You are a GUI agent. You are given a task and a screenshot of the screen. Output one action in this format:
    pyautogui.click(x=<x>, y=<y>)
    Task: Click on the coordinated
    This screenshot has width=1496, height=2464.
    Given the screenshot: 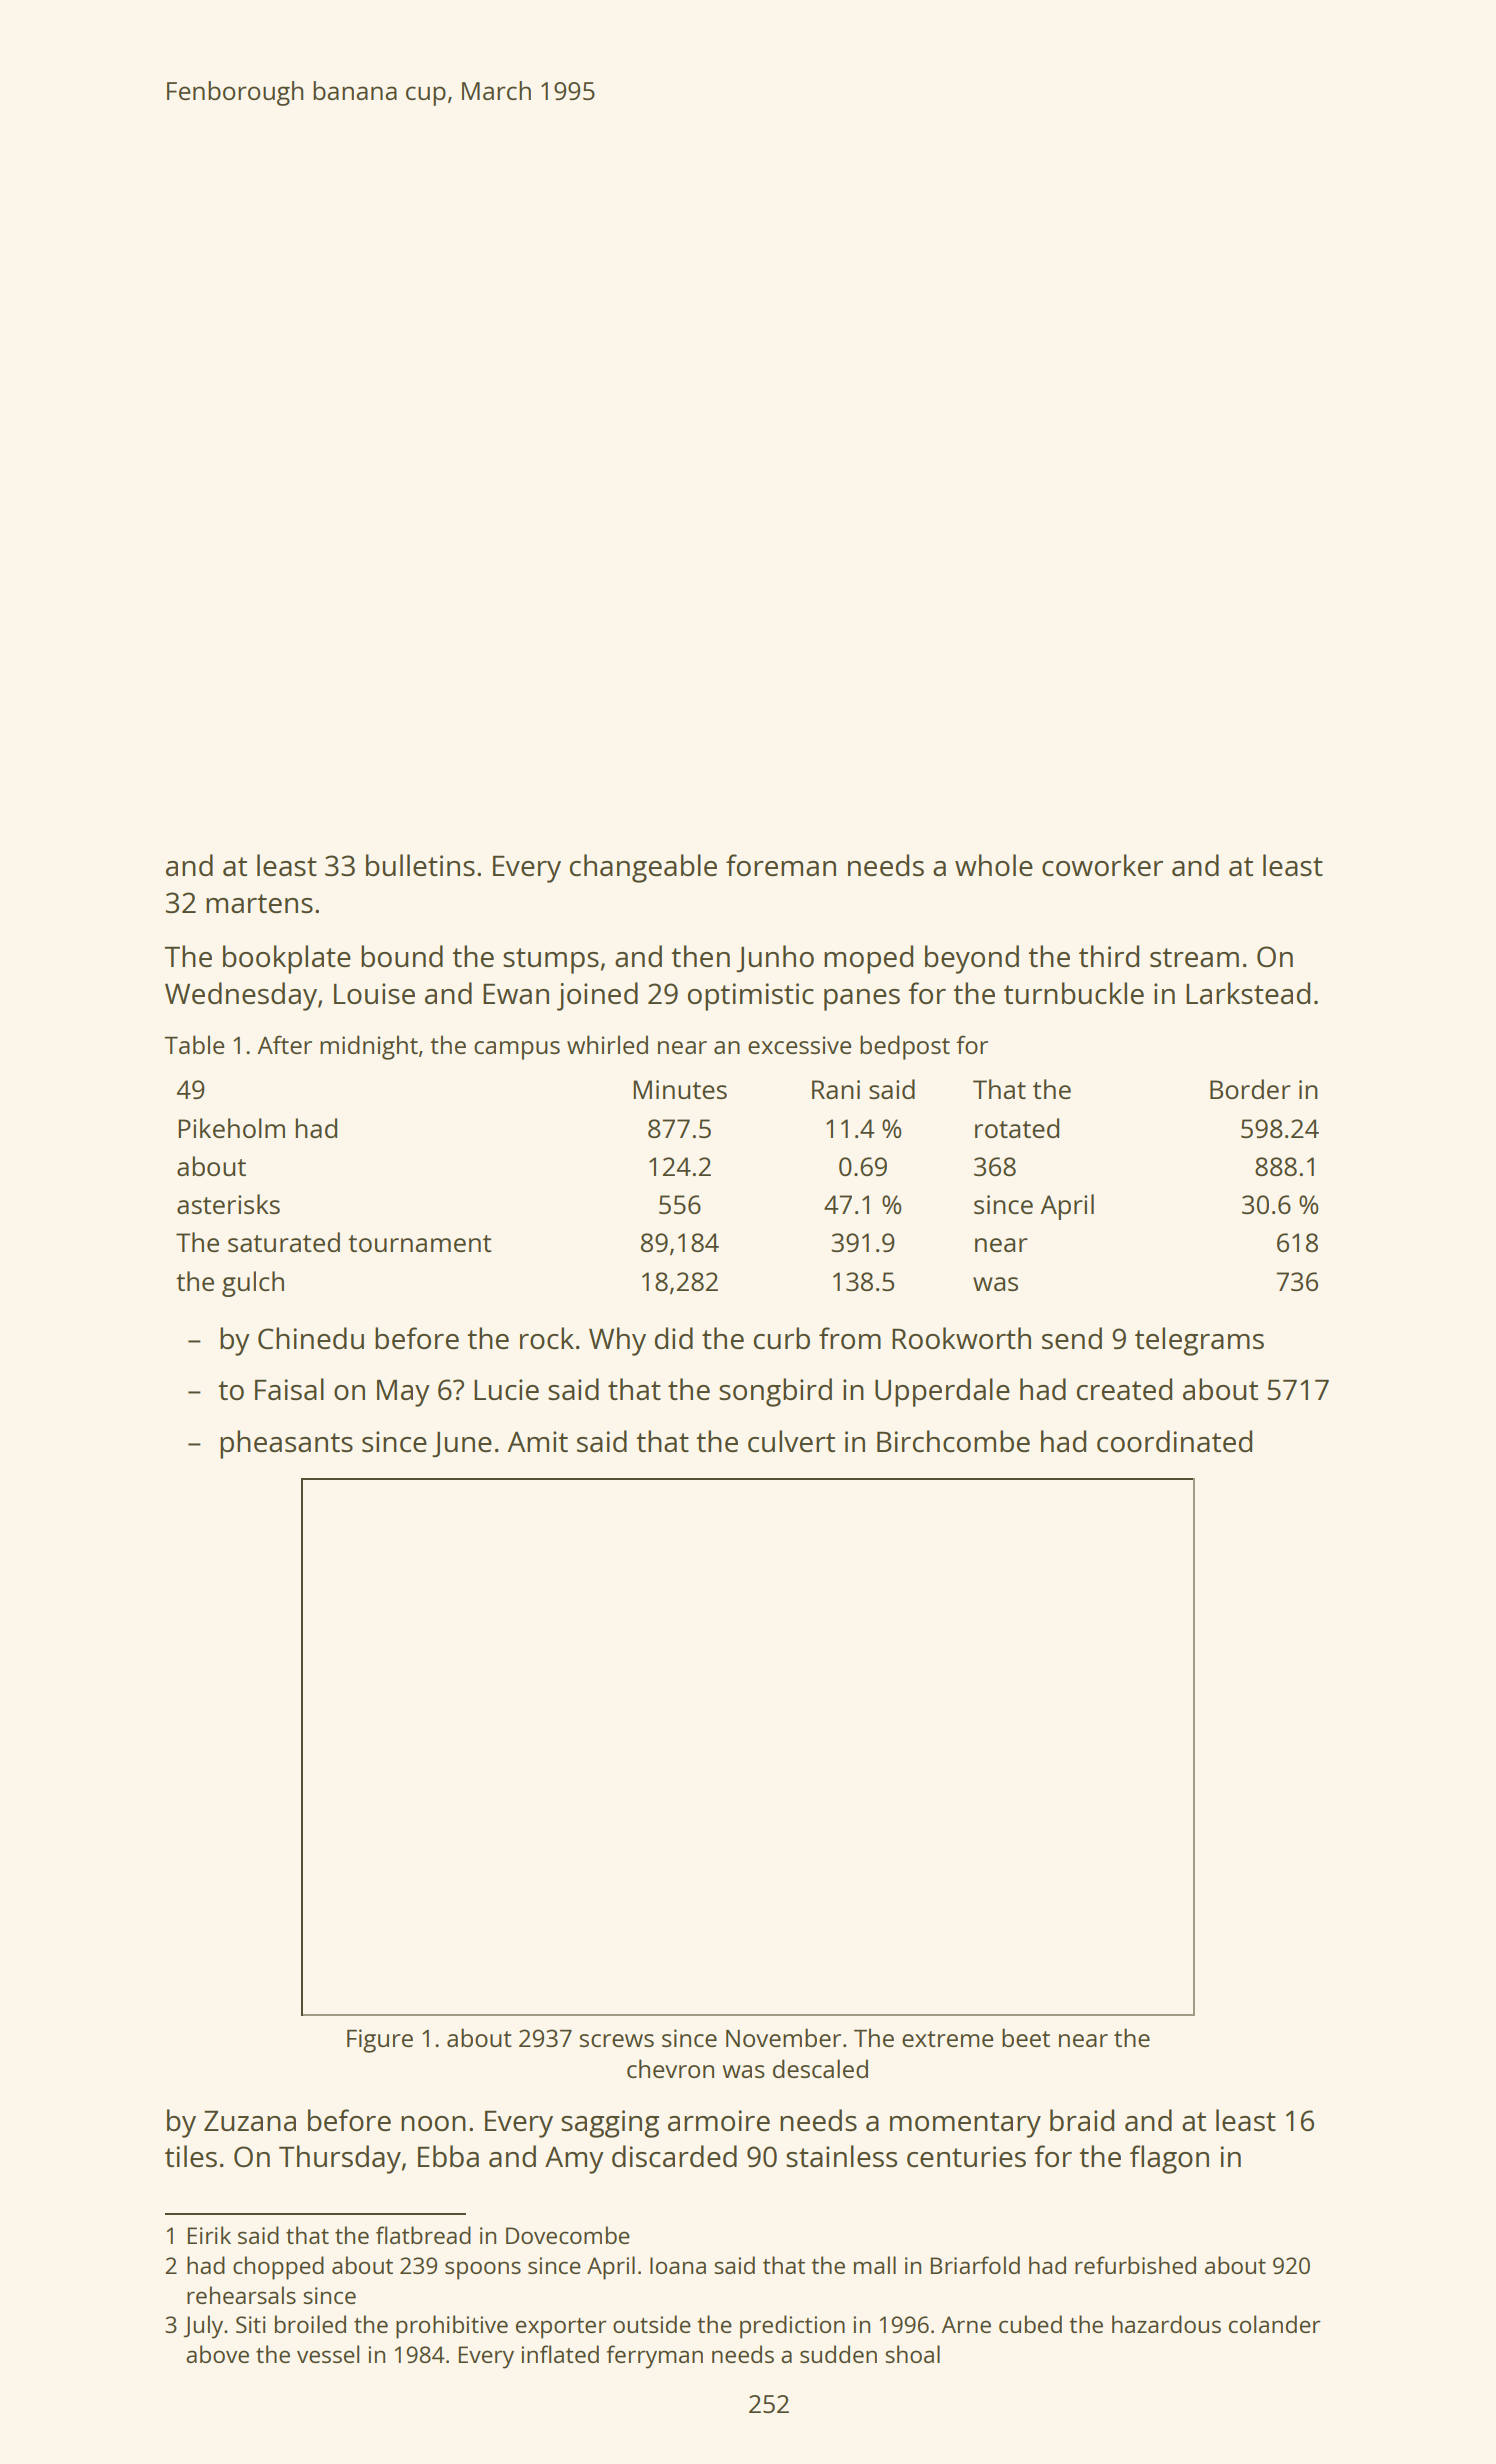 What is the action you would take?
    pyautogui.click(x=1174, y=1441)
